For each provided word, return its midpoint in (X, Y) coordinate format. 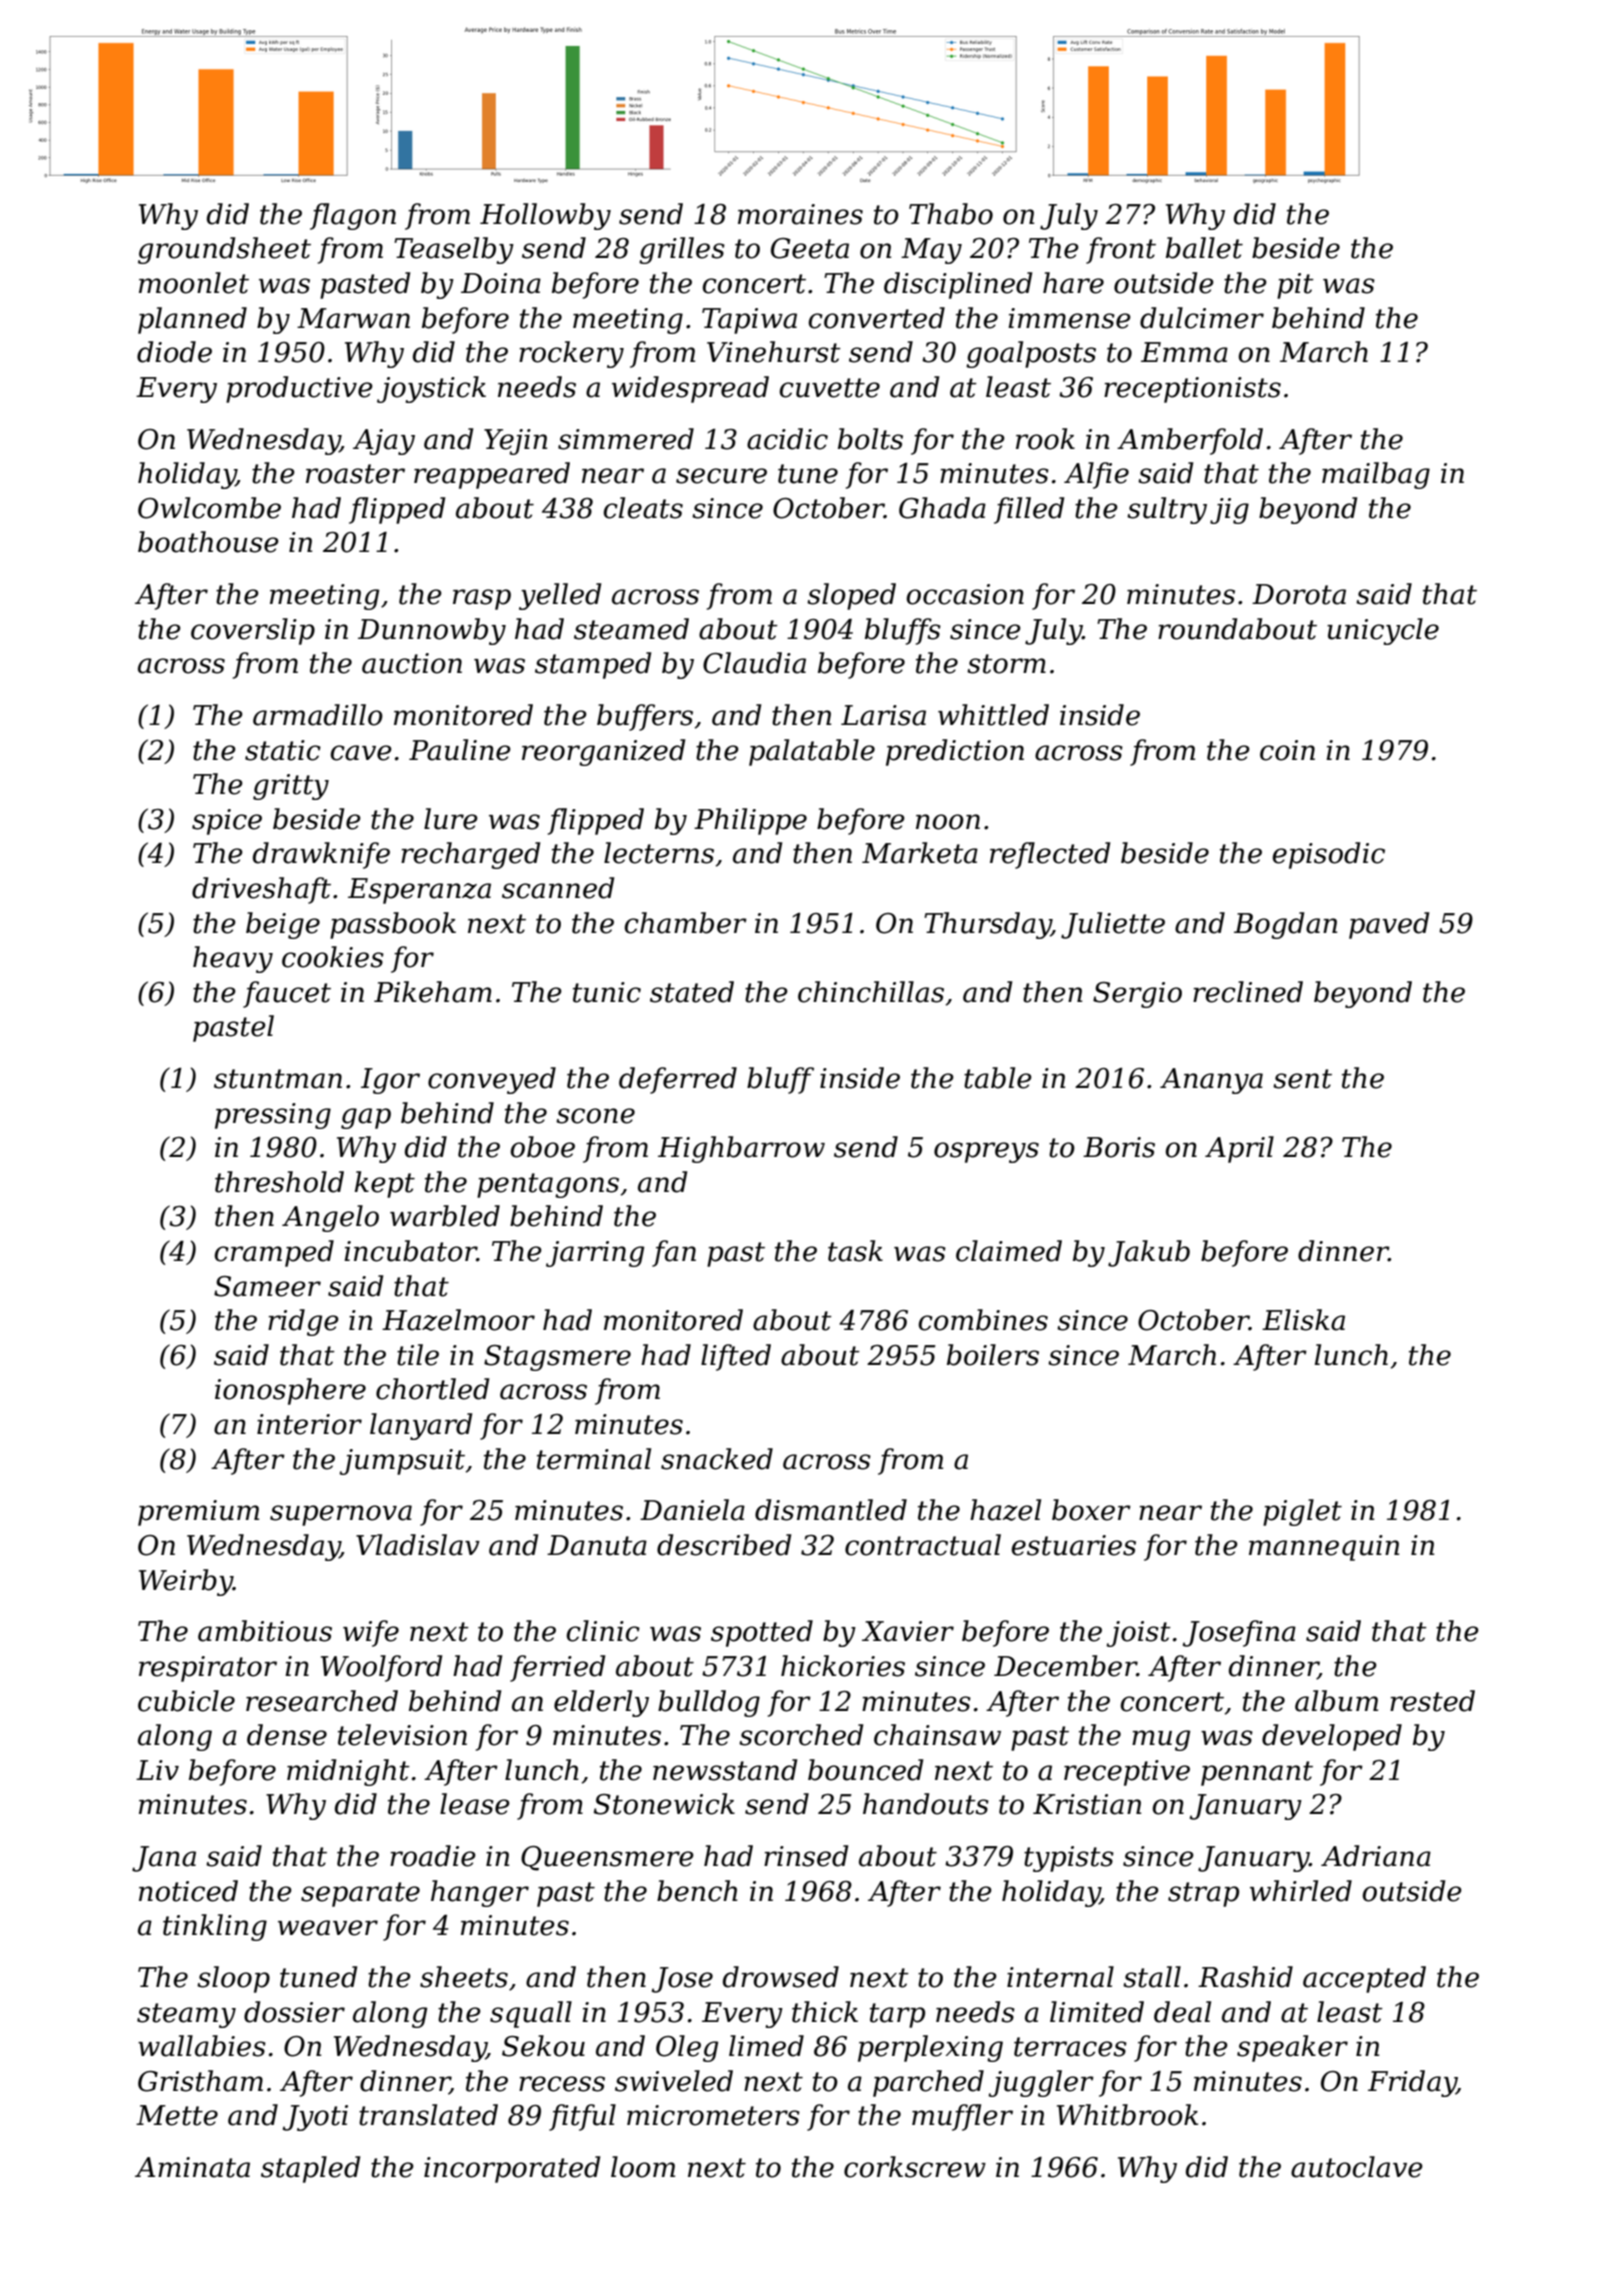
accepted (1364, 1979)
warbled (445, 1216)
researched (322, 1701)
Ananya (1211, 1081)
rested (1432, 1701)
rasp (482, 599)
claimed (1009, 1251)
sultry (1167, 510)
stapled (310, 2169)
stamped (593, 665)
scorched (801, 1735)
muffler (962, 2117)
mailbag (1376, 475)
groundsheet (224, 250)
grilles (682, 250)
